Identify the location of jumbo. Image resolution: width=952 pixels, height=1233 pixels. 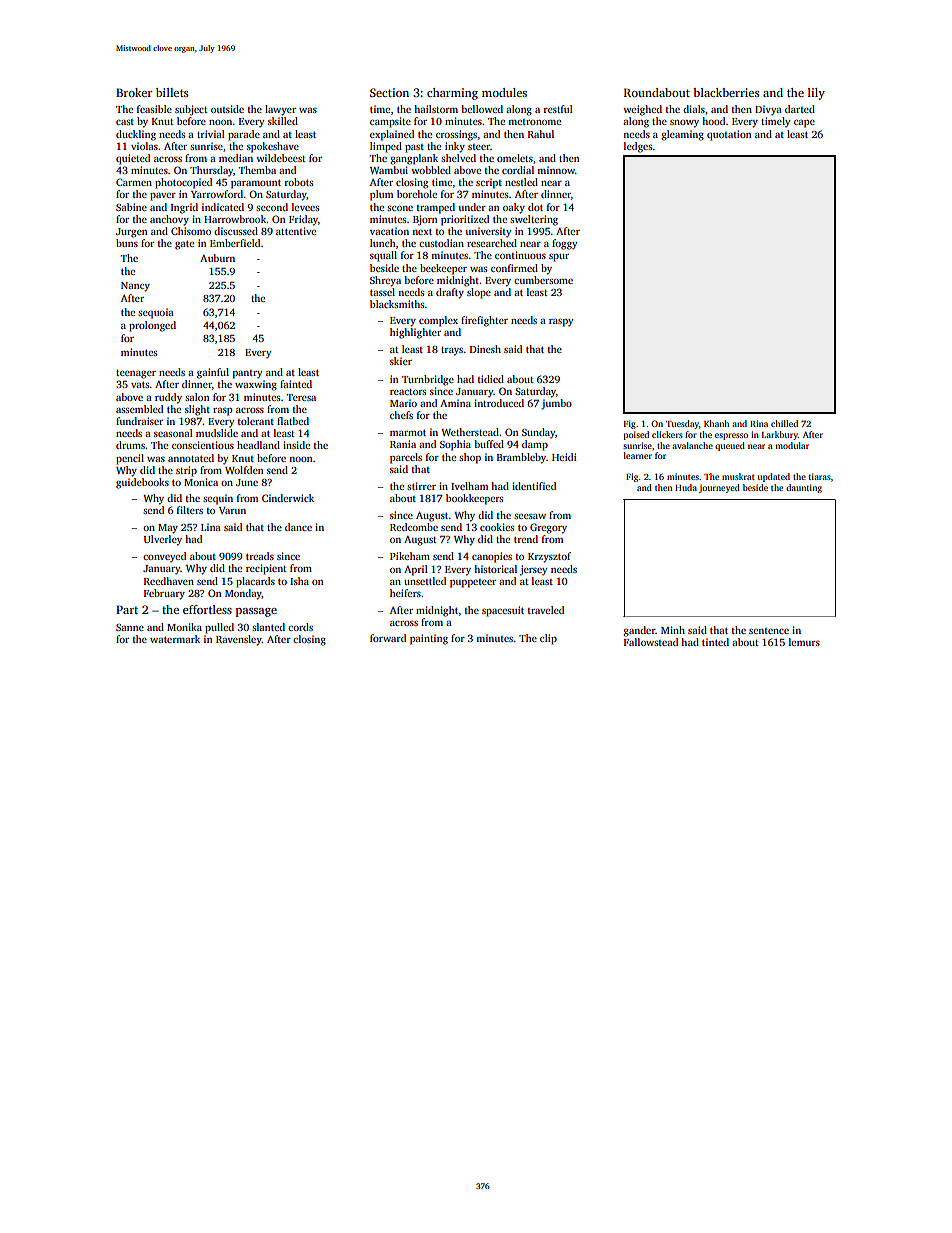
(556, 404).
